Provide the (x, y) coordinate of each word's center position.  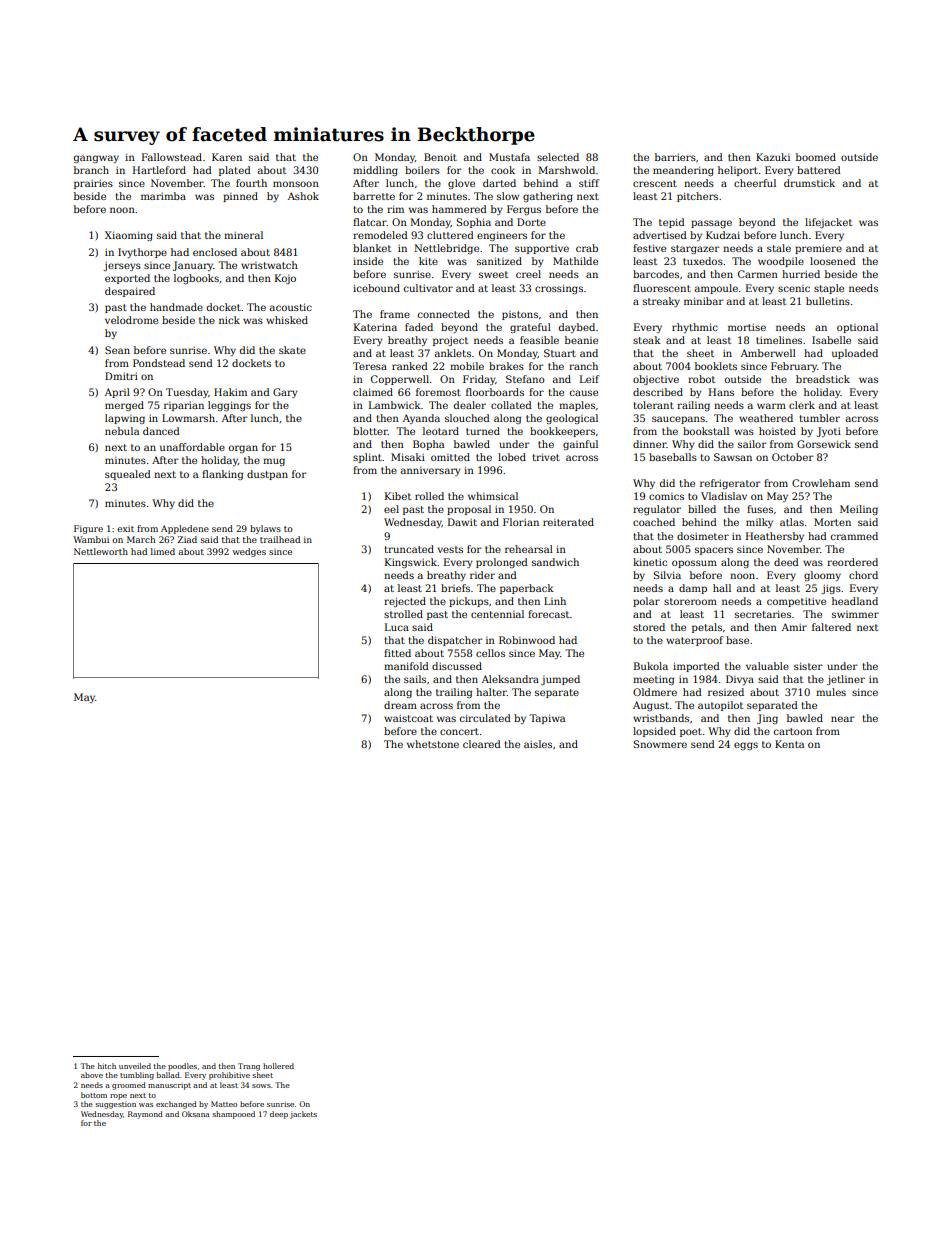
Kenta (789, 744)
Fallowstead (172, 157)
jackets (303, 1115)
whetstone (433, 744)
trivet (546, 457)
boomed (816, 157)
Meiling (859, 510)
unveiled (135, 1066)
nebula (122, 431)
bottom (94, 1095)
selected (558, 157)
